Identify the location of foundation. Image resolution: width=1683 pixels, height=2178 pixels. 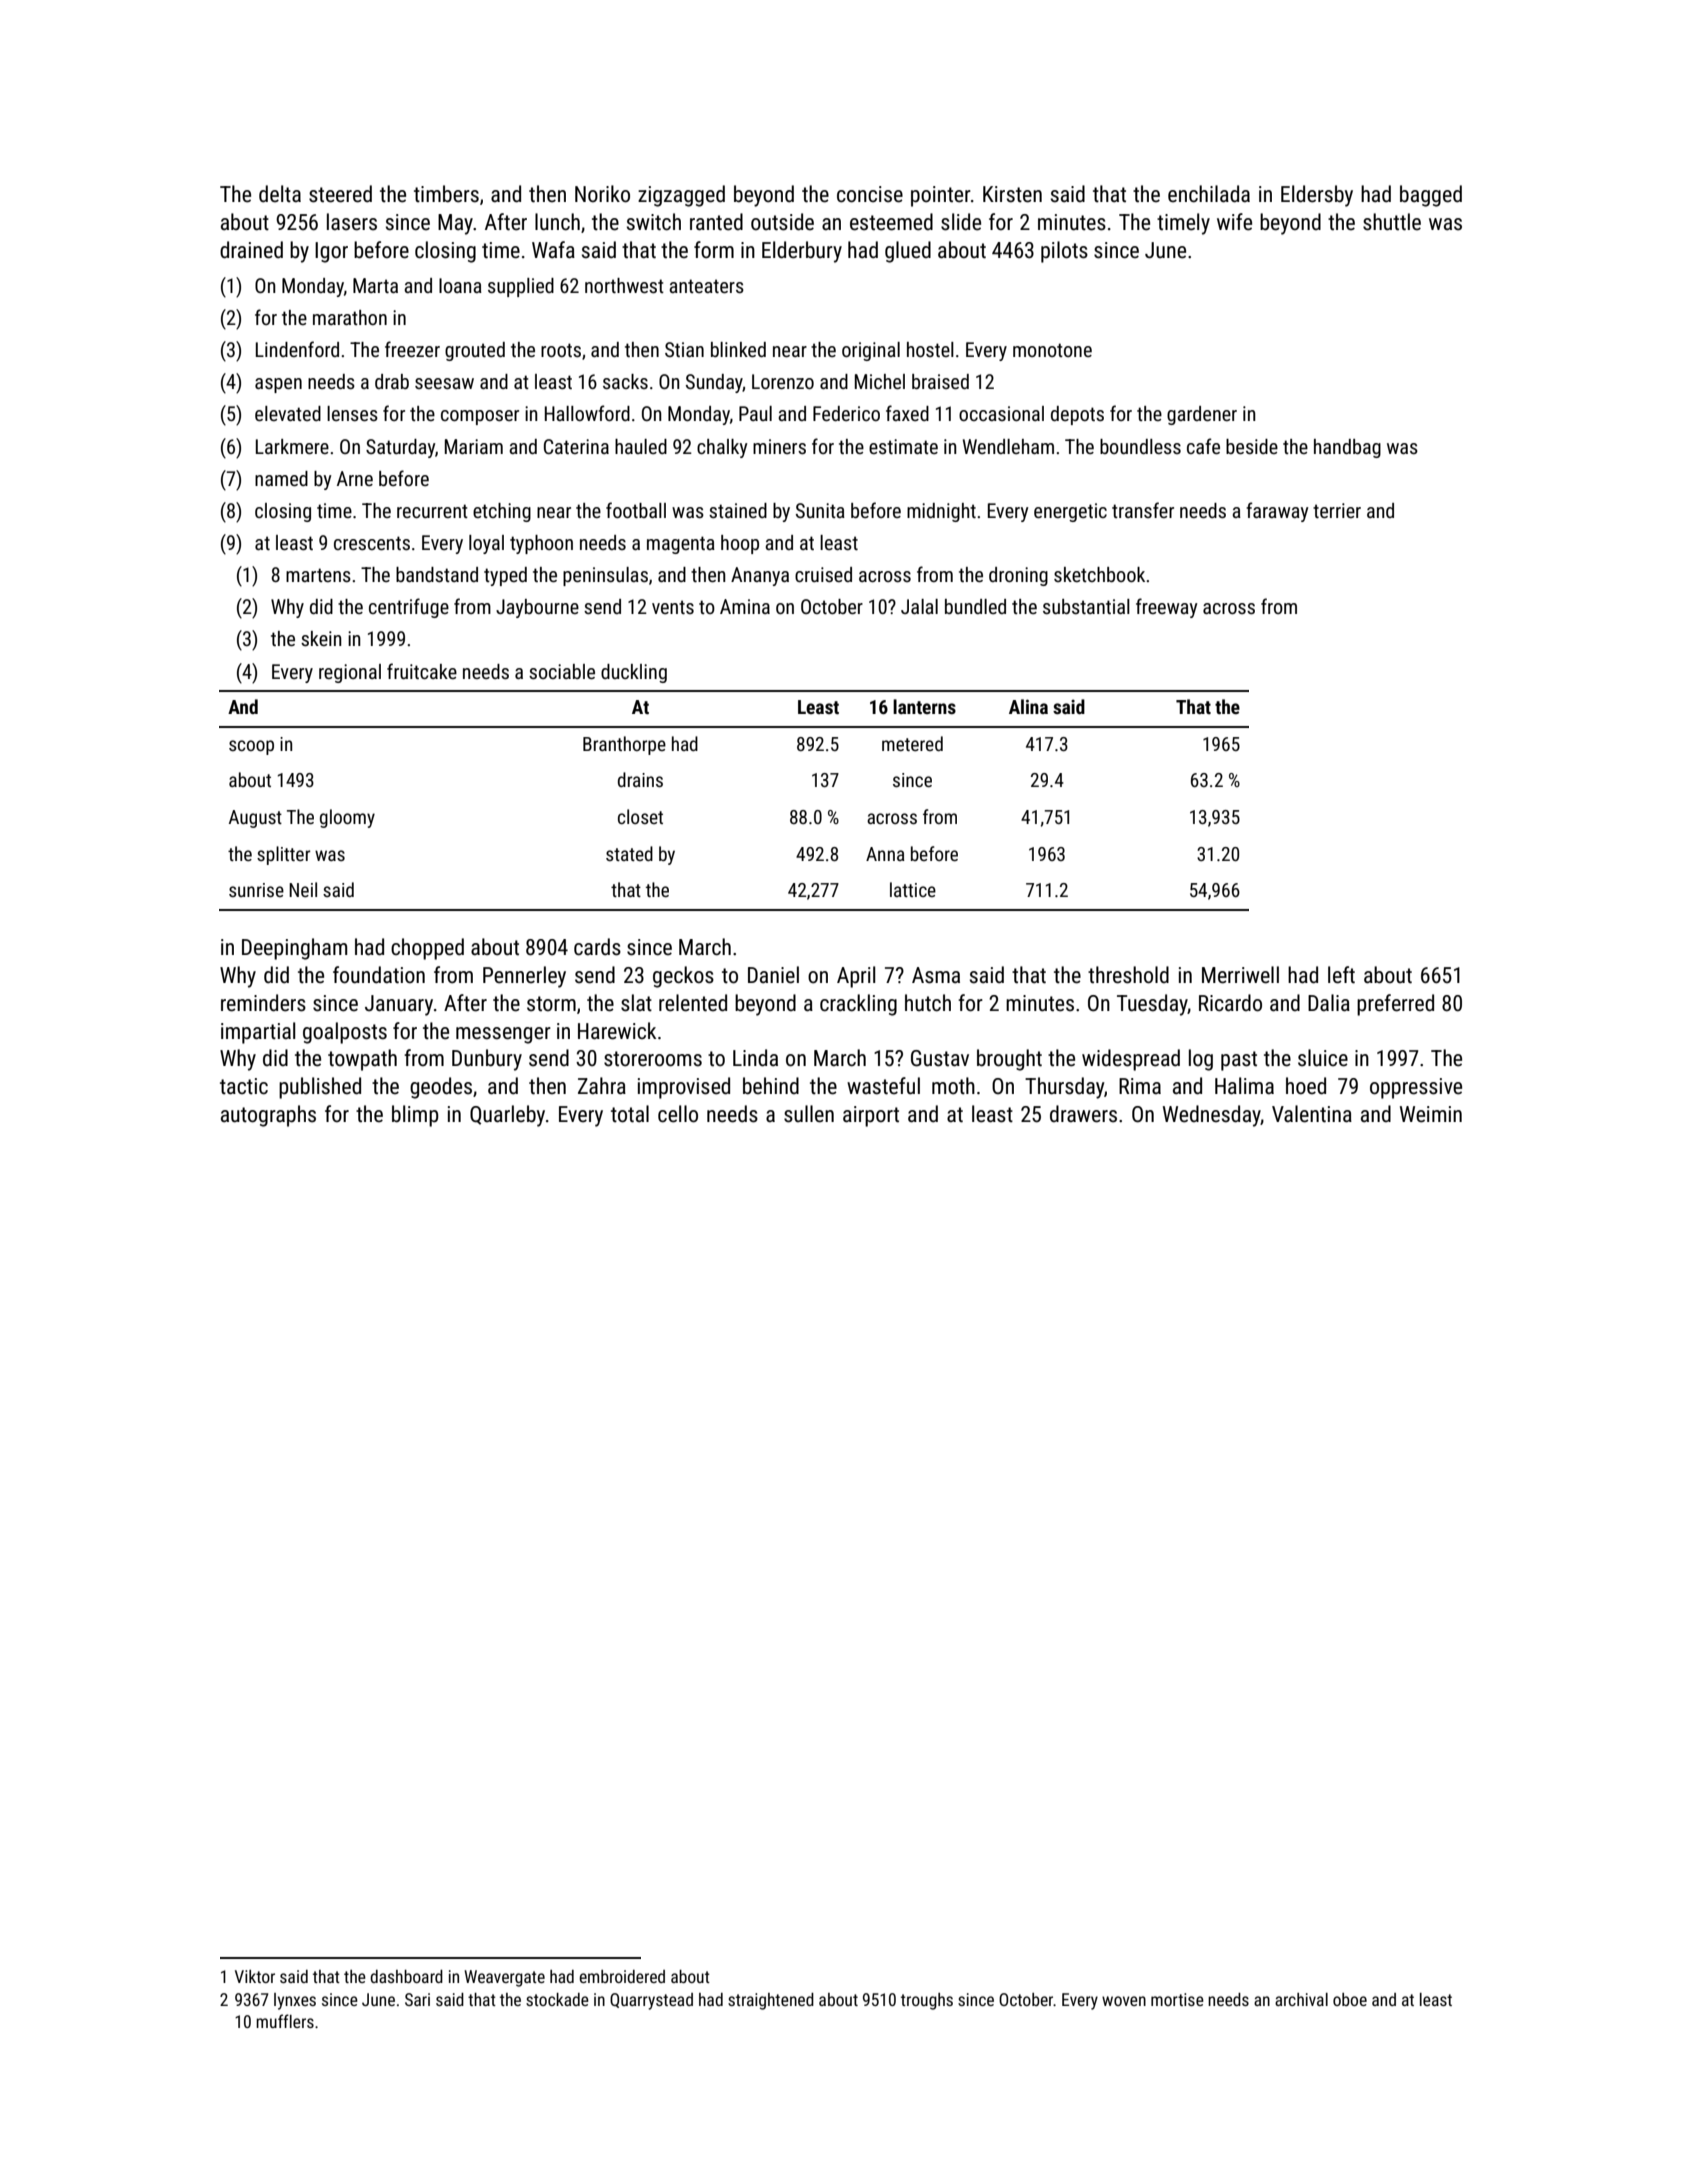
(379, 975).
